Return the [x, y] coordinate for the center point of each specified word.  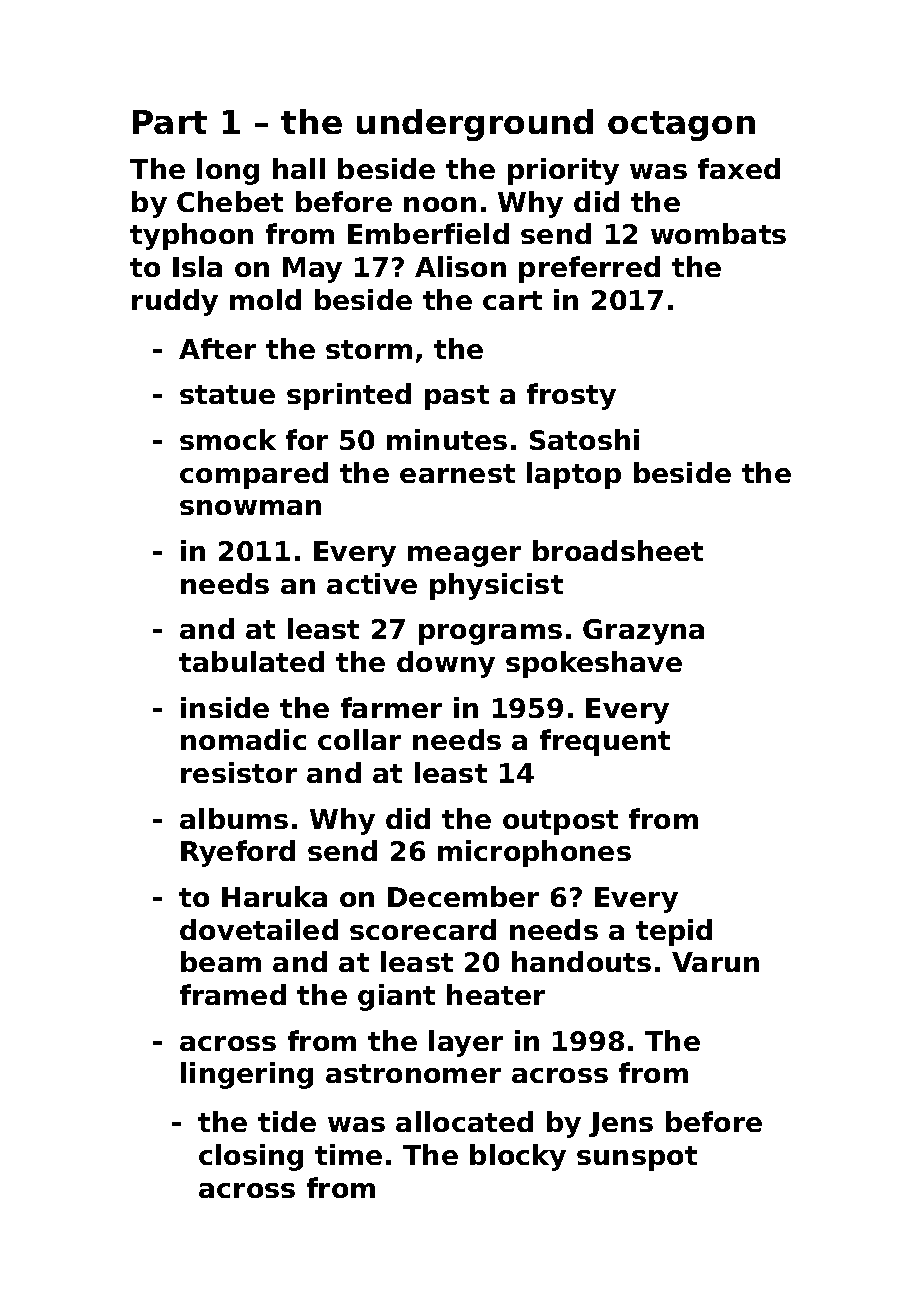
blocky [518, 1157]
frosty [571, 396]
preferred [589, 269]
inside [225, 707]
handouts [581, 961]
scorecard [423, 929]
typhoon [191, 236]
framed [233, 994]
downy [446, 664]
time [348, 1154]
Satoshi [584, 439]
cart [512, 300]
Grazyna [643, 632]
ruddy [175, 302]
